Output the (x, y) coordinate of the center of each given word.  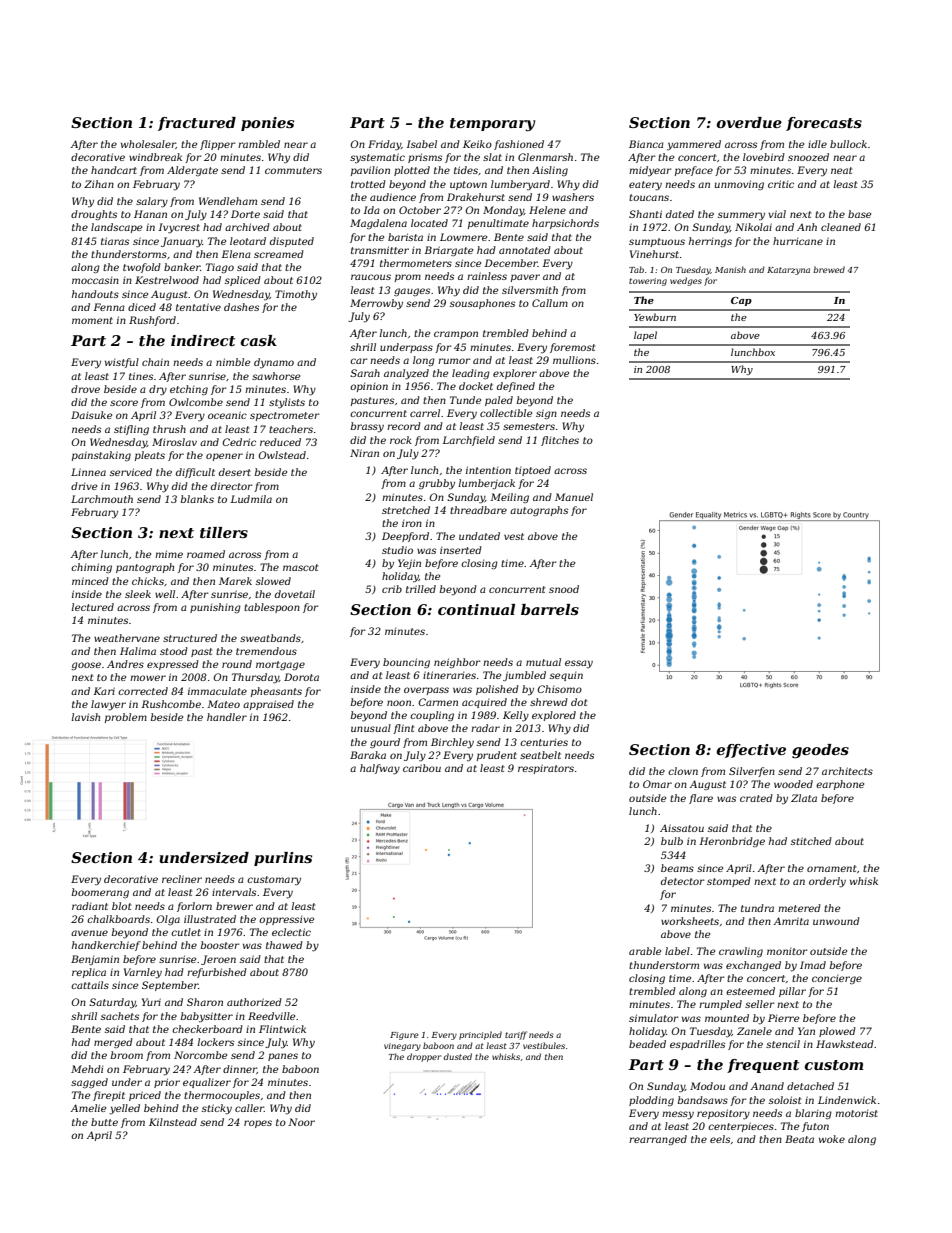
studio (397, 550)
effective (751, 751)
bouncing (406, 663)
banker (182, 267)
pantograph (145, 568)
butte (104, 1122)
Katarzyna (788, 271)
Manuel (574, 497)
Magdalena (378, 224)
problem (126, 718)
